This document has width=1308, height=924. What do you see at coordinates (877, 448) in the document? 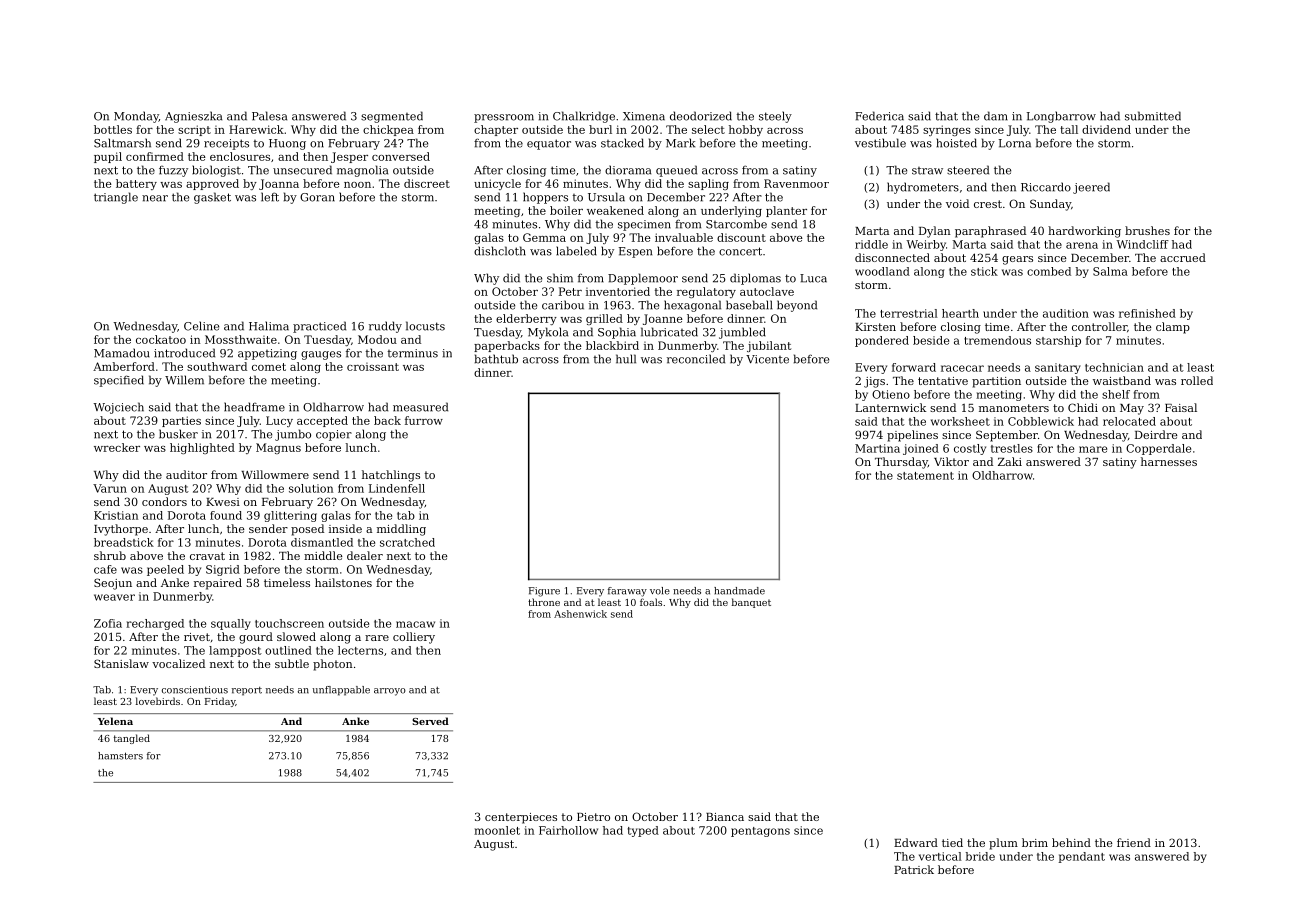
I see `Martina` at bounding box center [877, 448].
